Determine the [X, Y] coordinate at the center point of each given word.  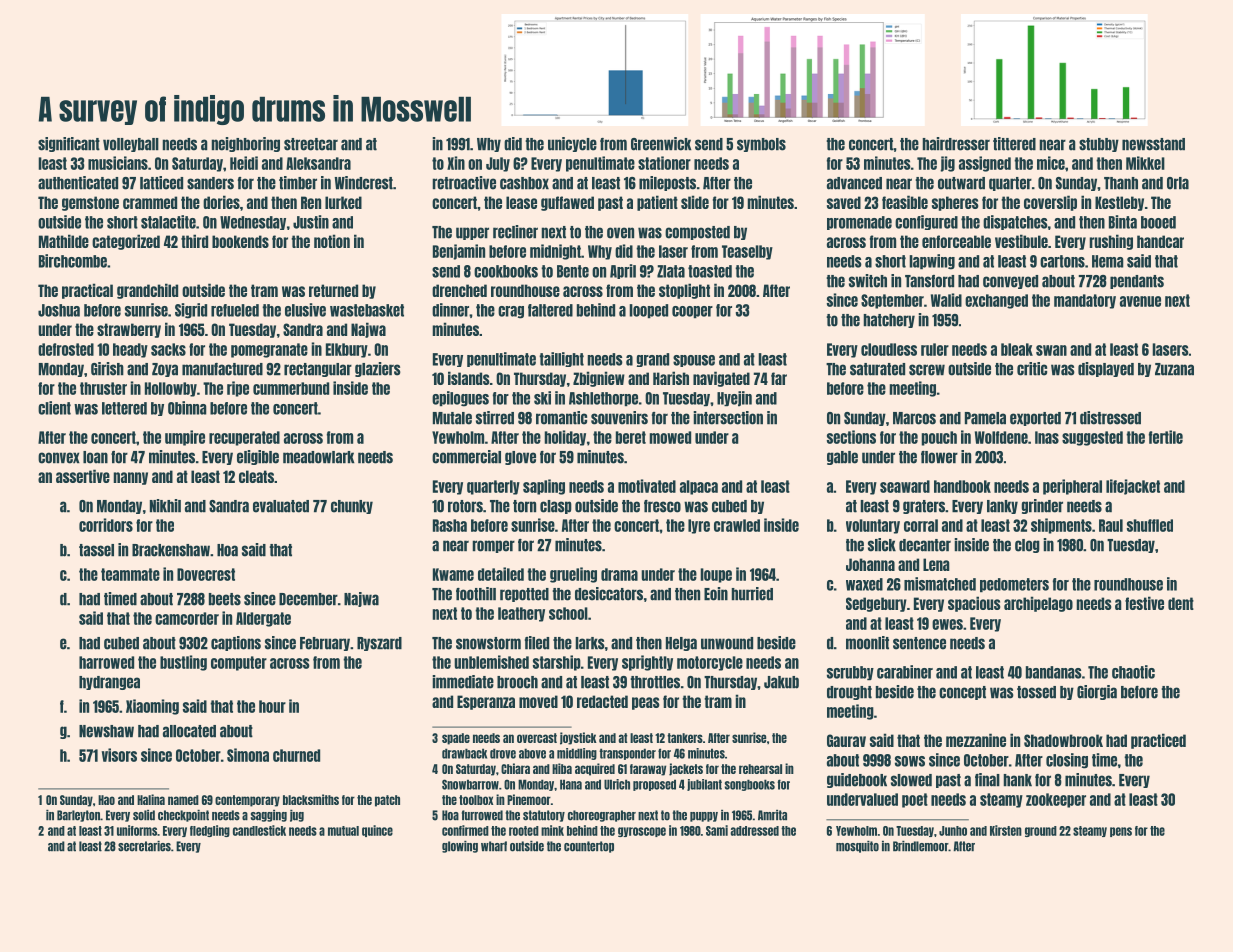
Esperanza [486, 702]
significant [69, 144]
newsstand [1153, 144]
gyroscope [642, 832]
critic [1032, 369]
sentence [919, 643]
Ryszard [379, 644]
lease [521, 202]
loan [95, 457]
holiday [565, 438]
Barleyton [78, 816]
